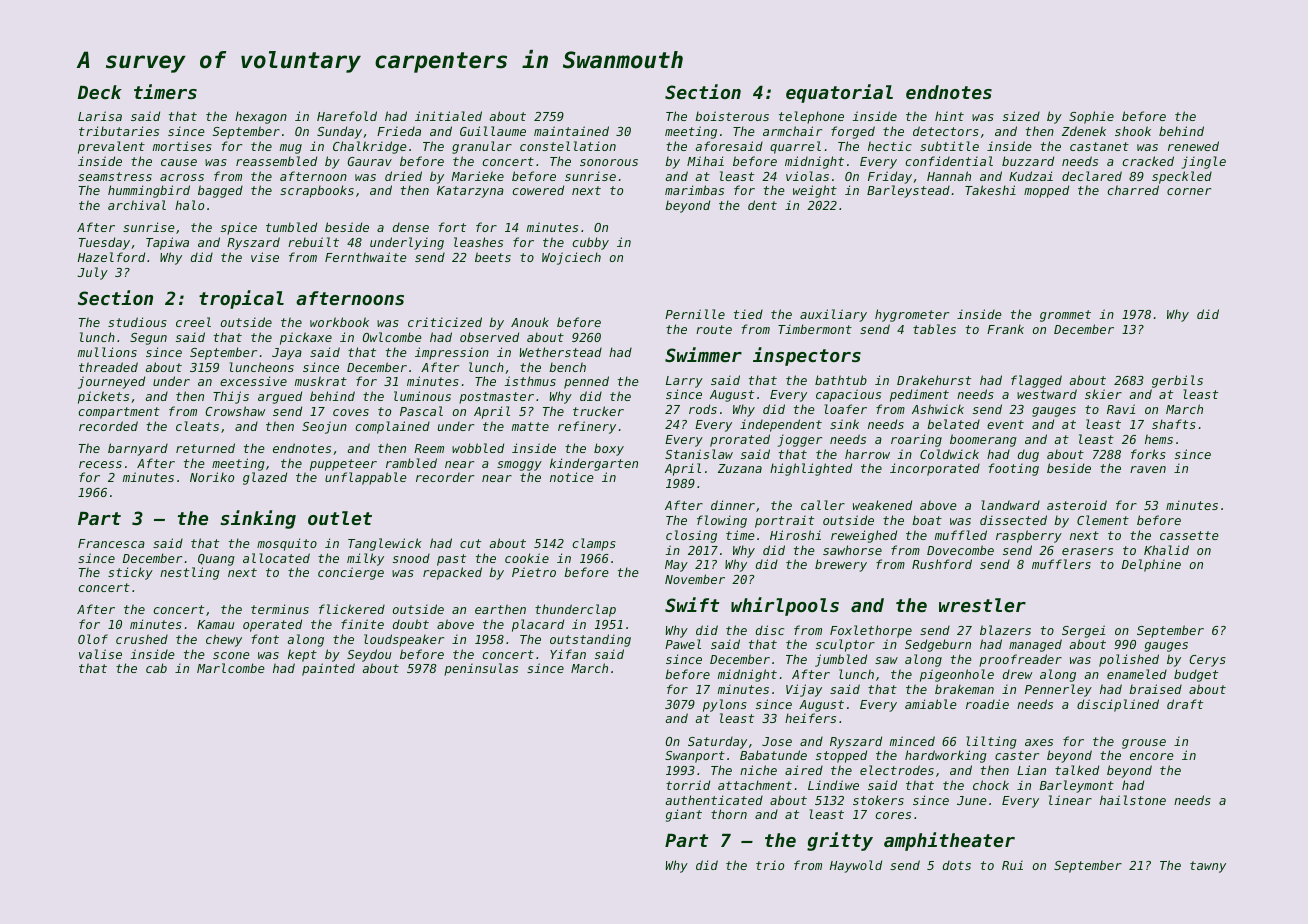 Image resolution: width=1308 pixels, height=924 pixels. Describe the element at coordinates (1065, 316) in the document. I see `grommet` at that location.
